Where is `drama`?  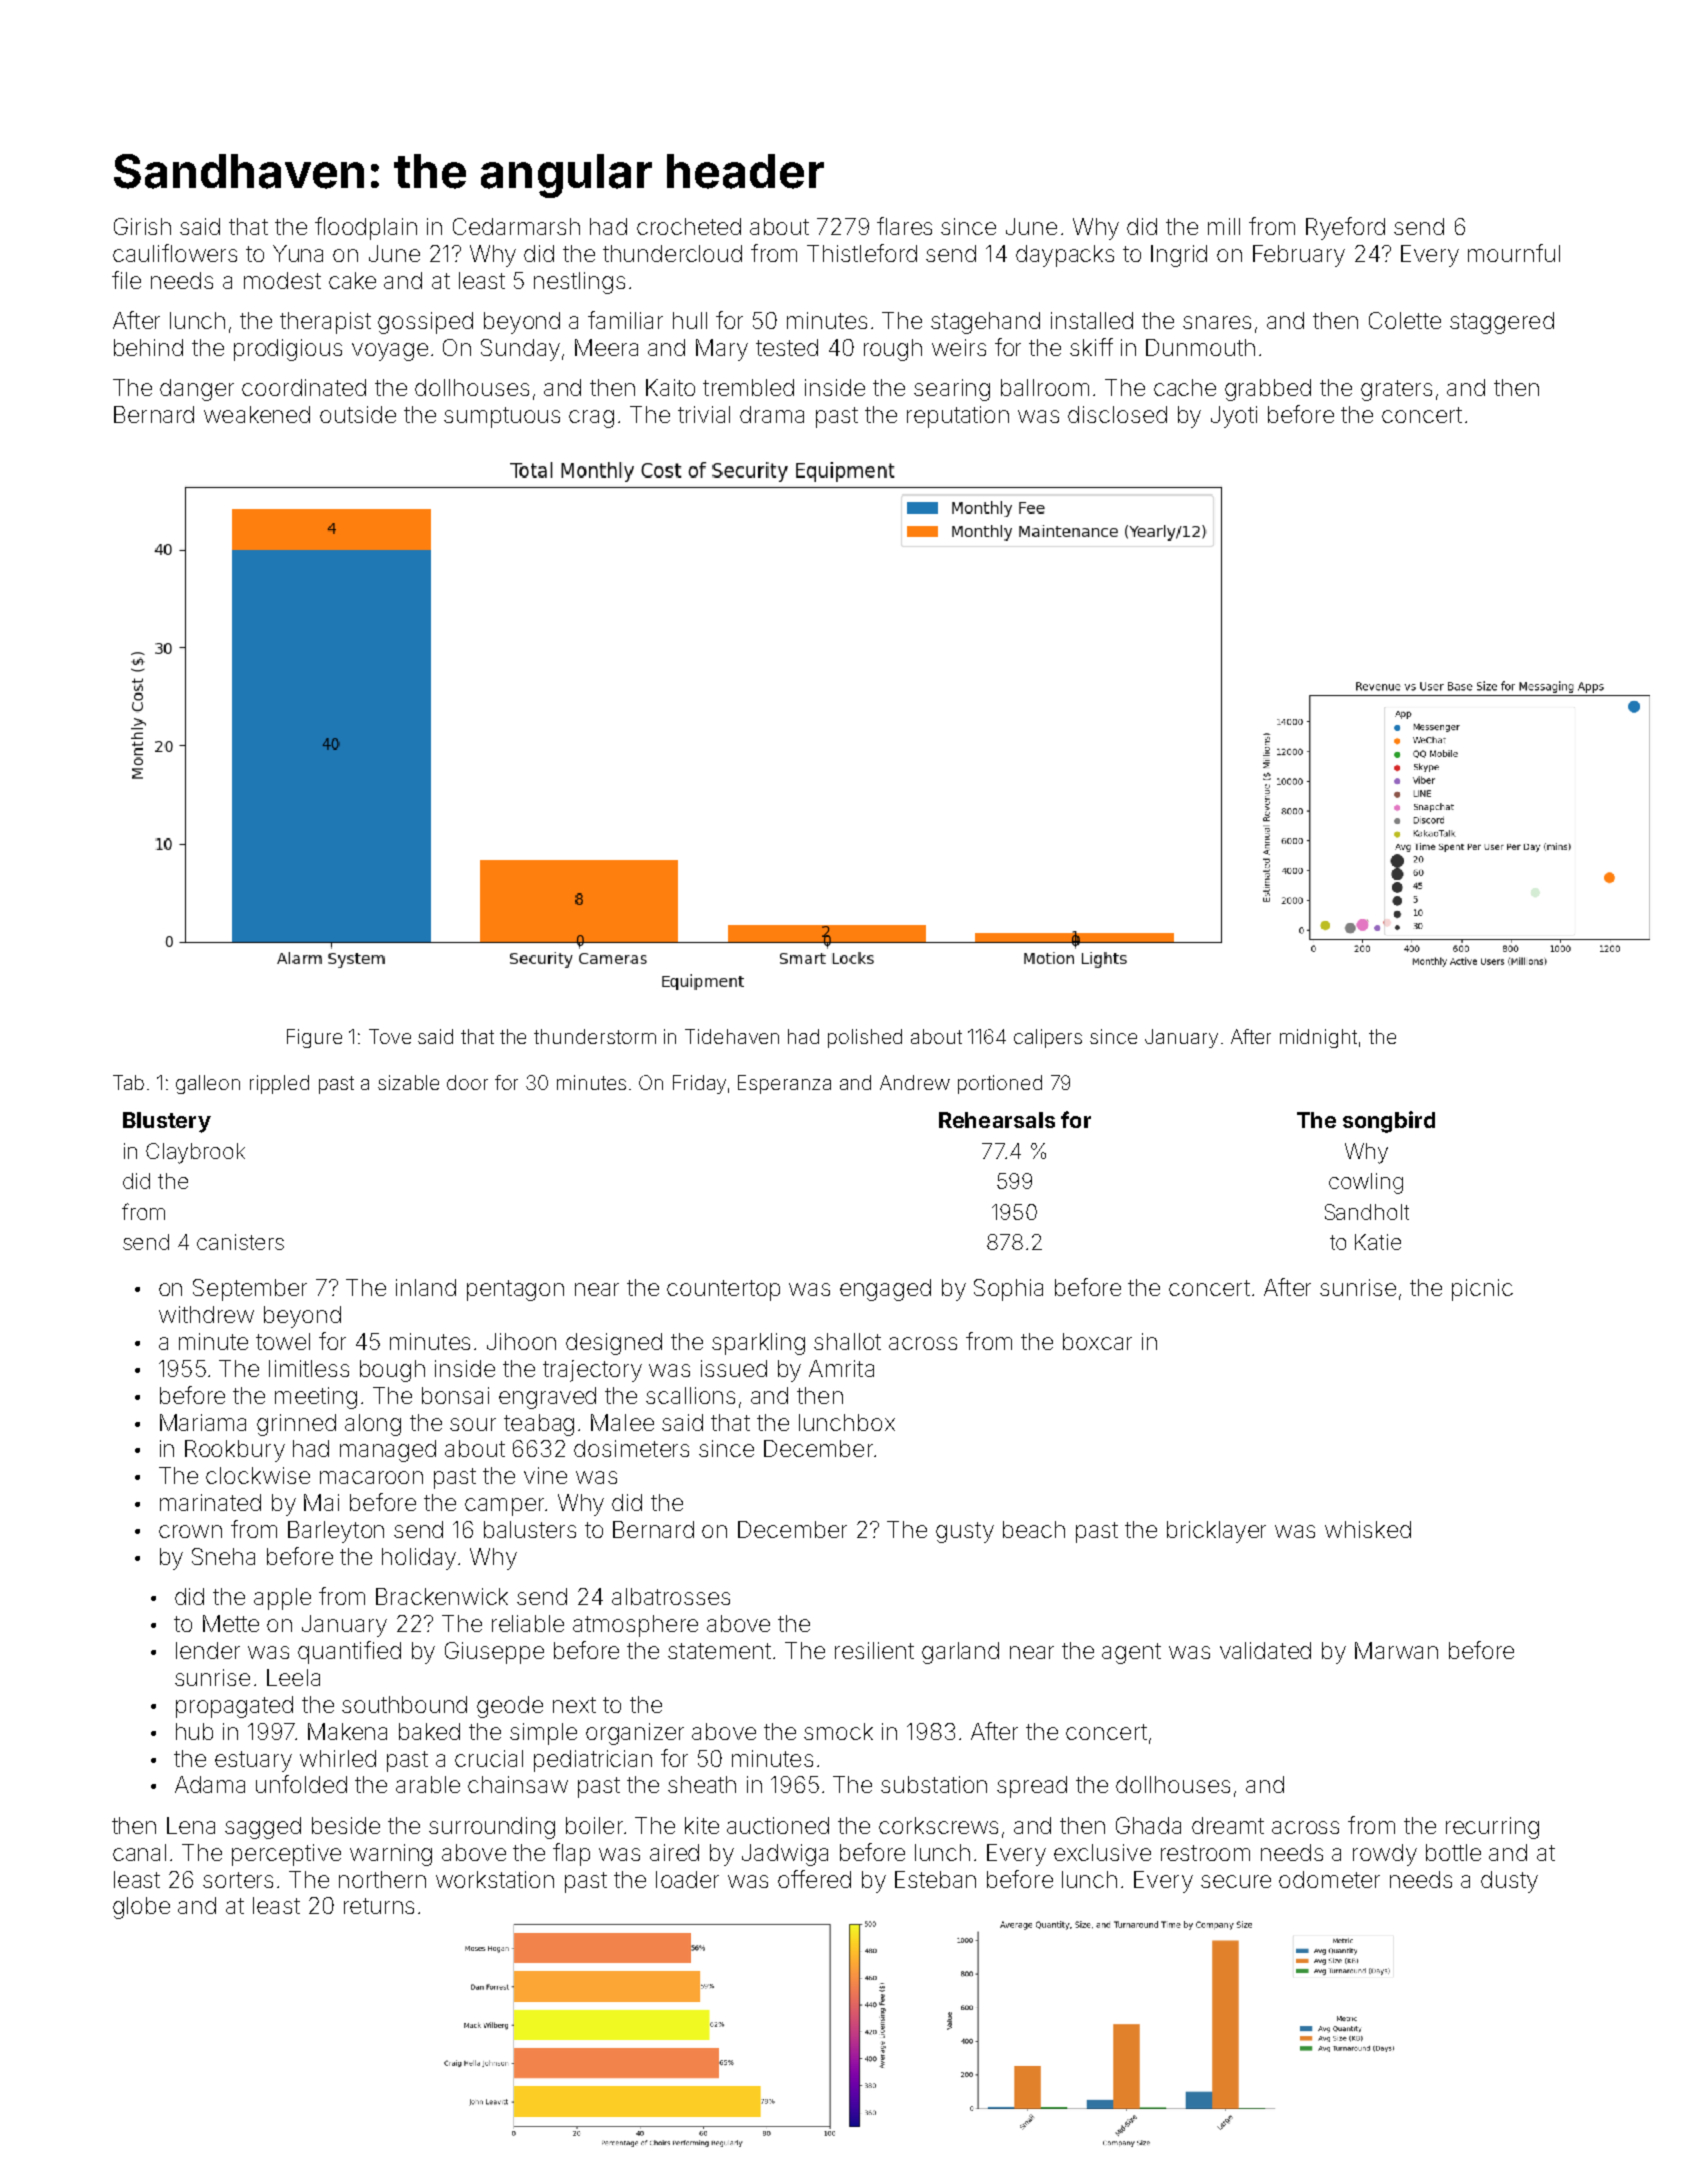
drama is located at coordinates (772, 414).
